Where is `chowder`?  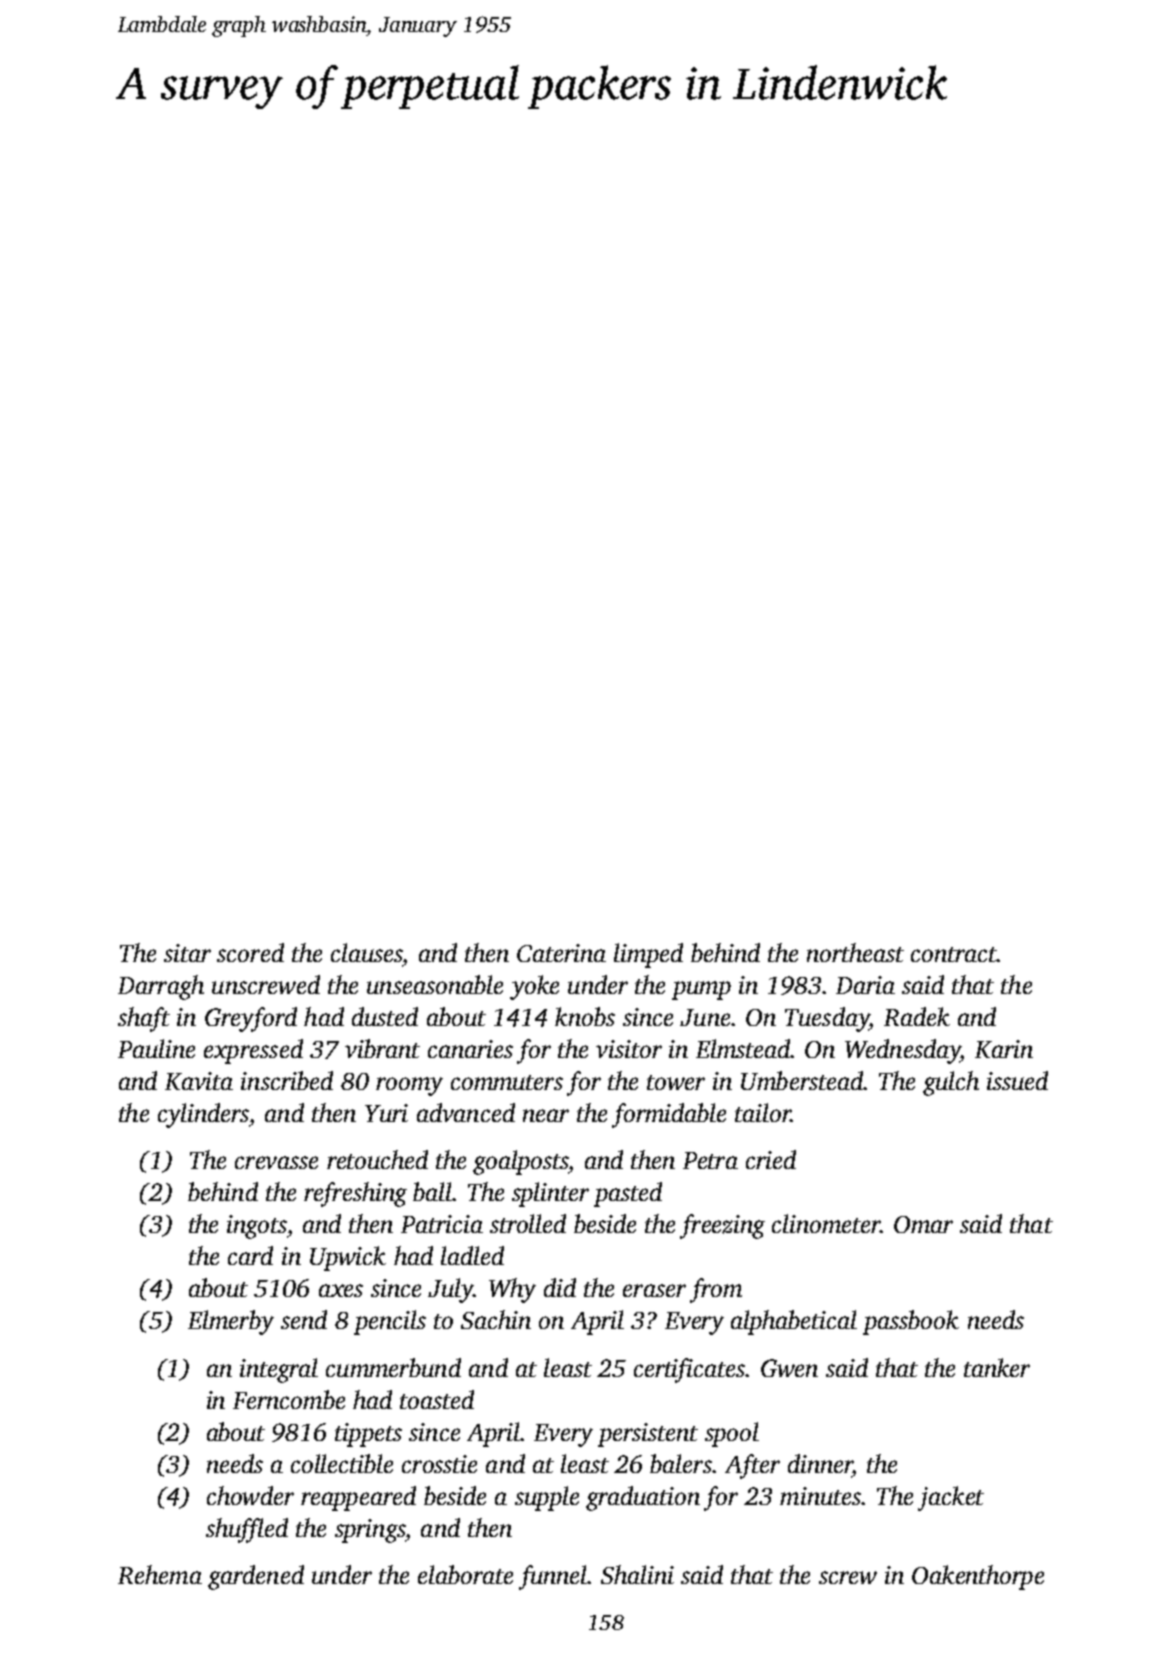 chowder is located at coordinates (250, 1495).
